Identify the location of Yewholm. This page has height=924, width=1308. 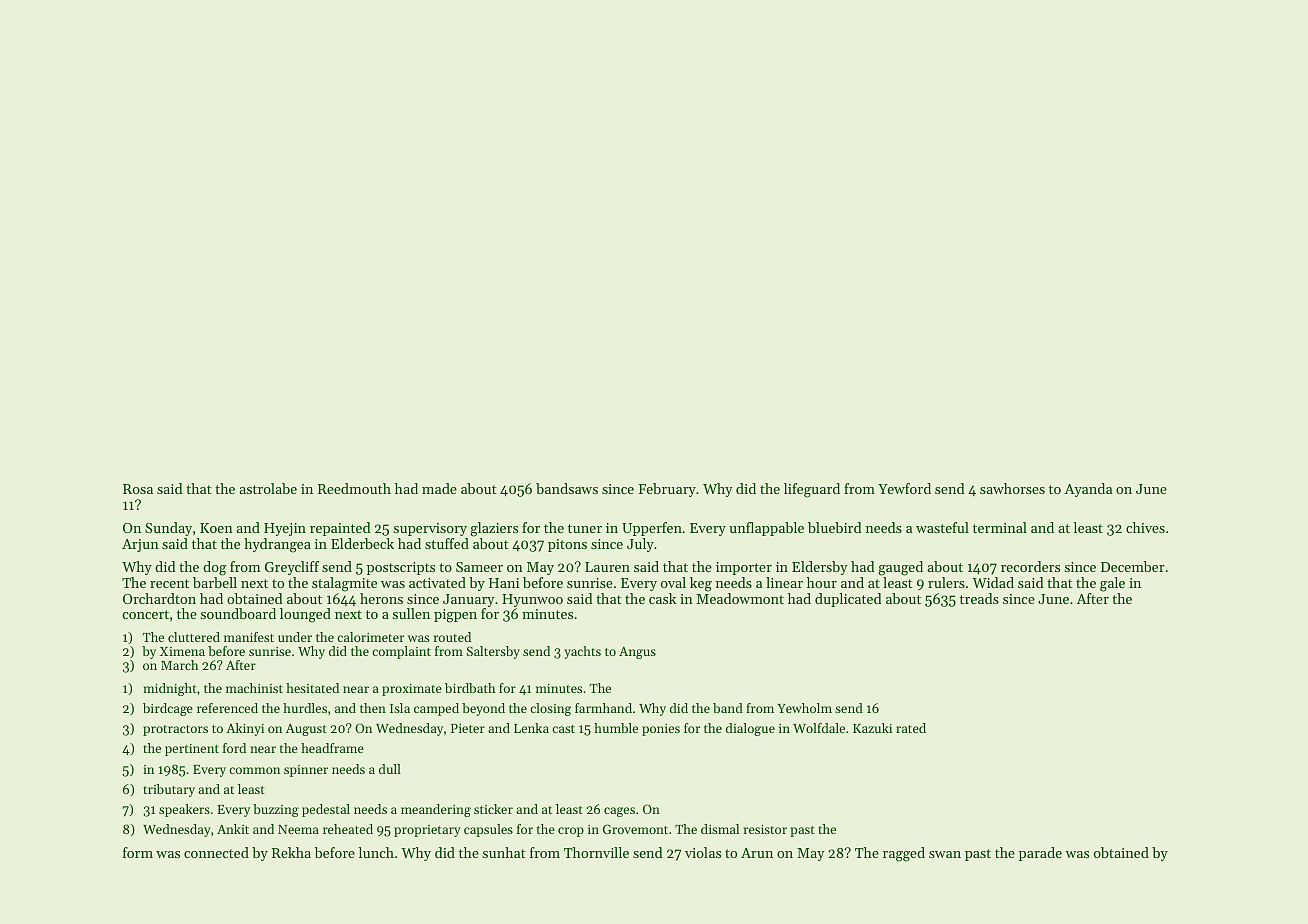
(804, 708).
